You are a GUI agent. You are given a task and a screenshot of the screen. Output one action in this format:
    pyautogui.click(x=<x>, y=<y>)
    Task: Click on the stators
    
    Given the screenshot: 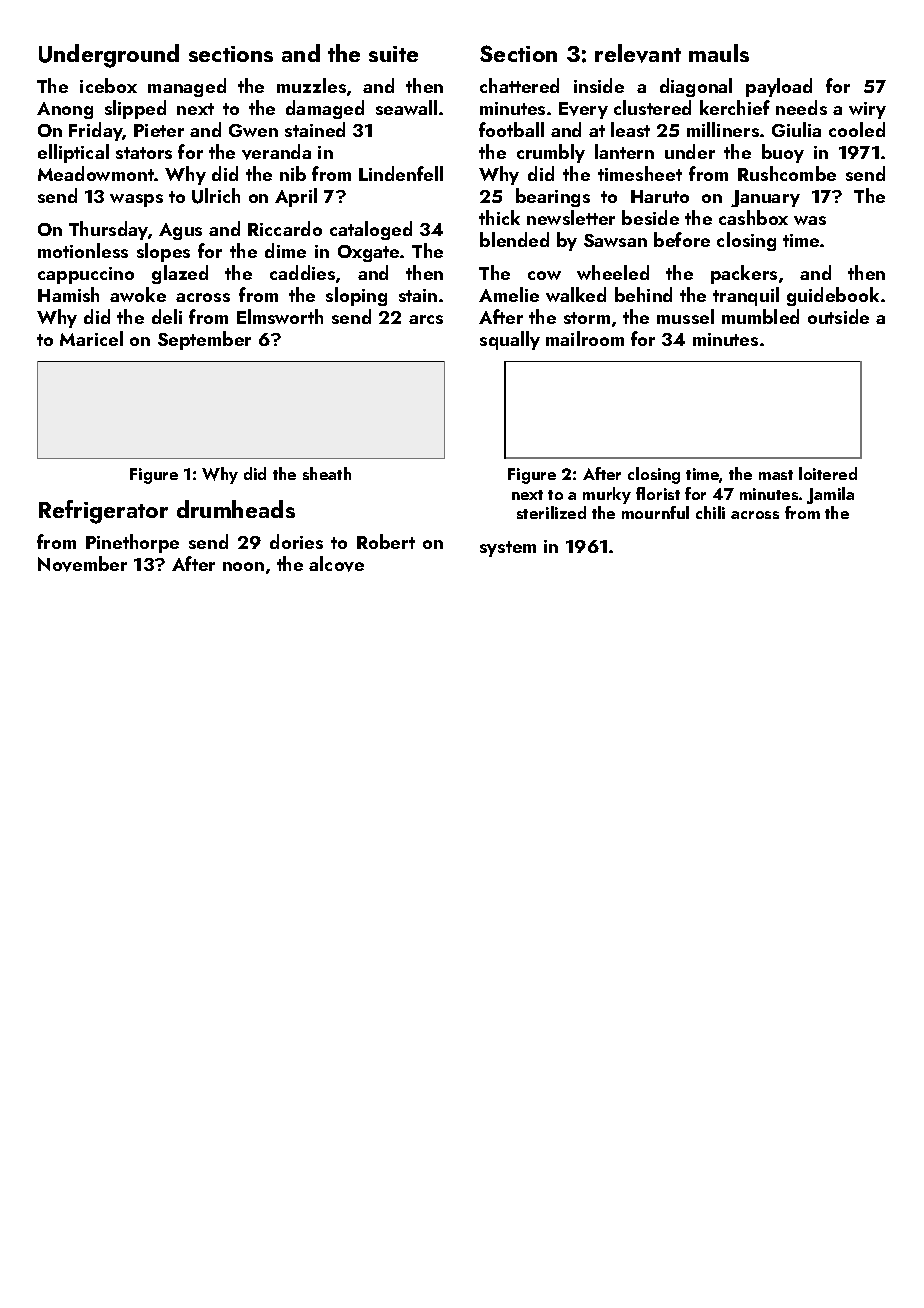 What is the action you would take?
    pyautogui.click(x=144, y=153)
